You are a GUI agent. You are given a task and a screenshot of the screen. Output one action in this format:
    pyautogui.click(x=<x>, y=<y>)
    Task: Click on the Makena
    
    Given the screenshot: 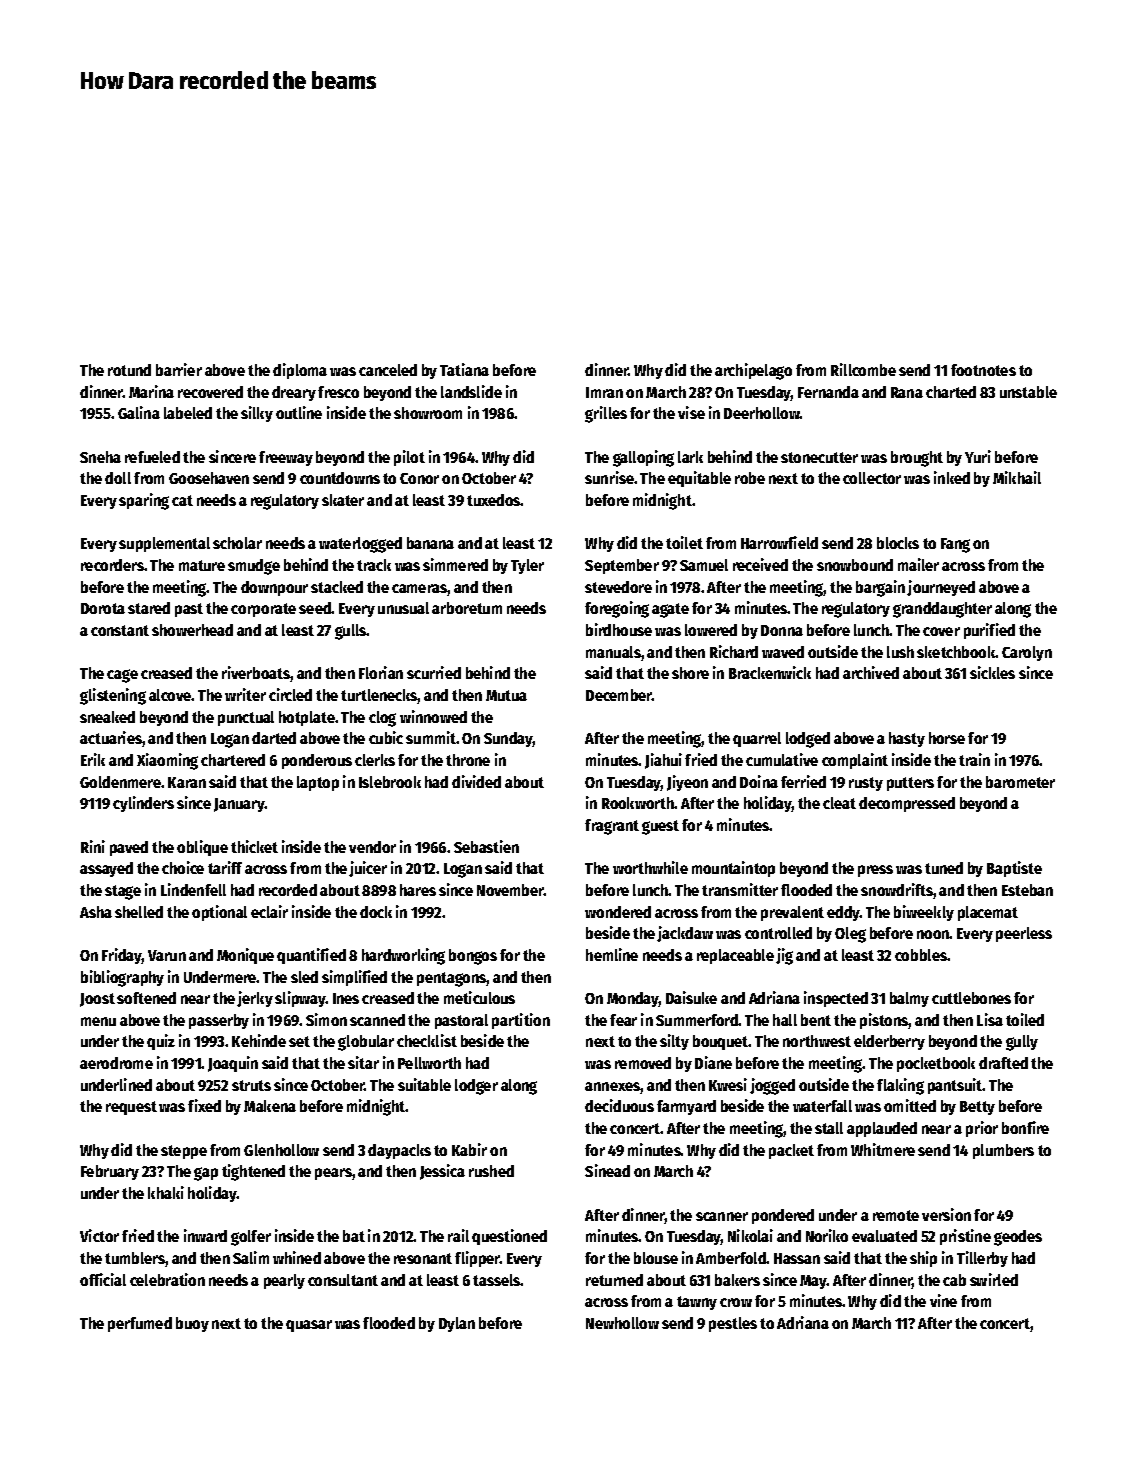 What is the action you would take?
    pyautogui.click(x=270, y=1106)
